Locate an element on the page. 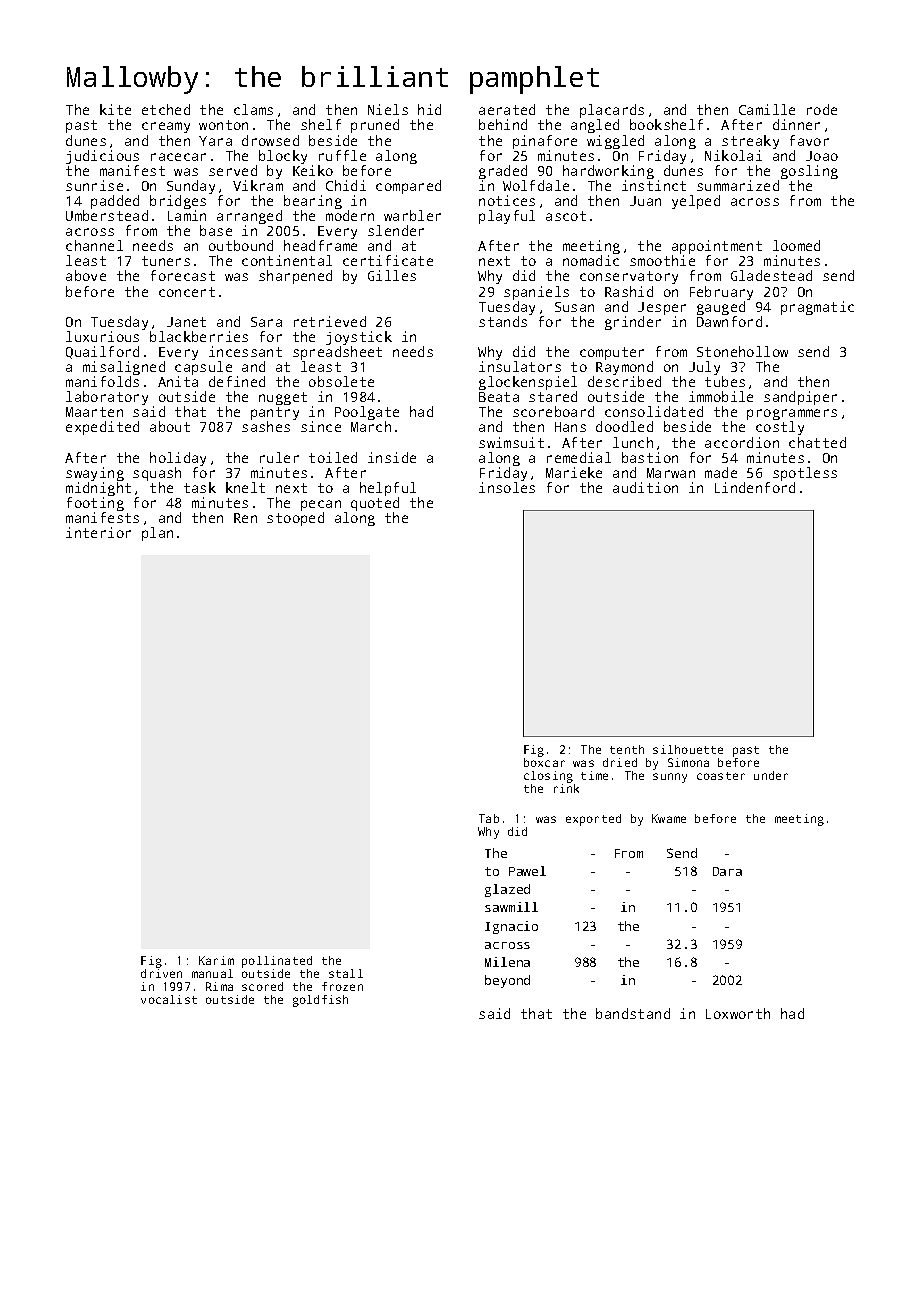  immobile is located at coordinates (721, 396).
